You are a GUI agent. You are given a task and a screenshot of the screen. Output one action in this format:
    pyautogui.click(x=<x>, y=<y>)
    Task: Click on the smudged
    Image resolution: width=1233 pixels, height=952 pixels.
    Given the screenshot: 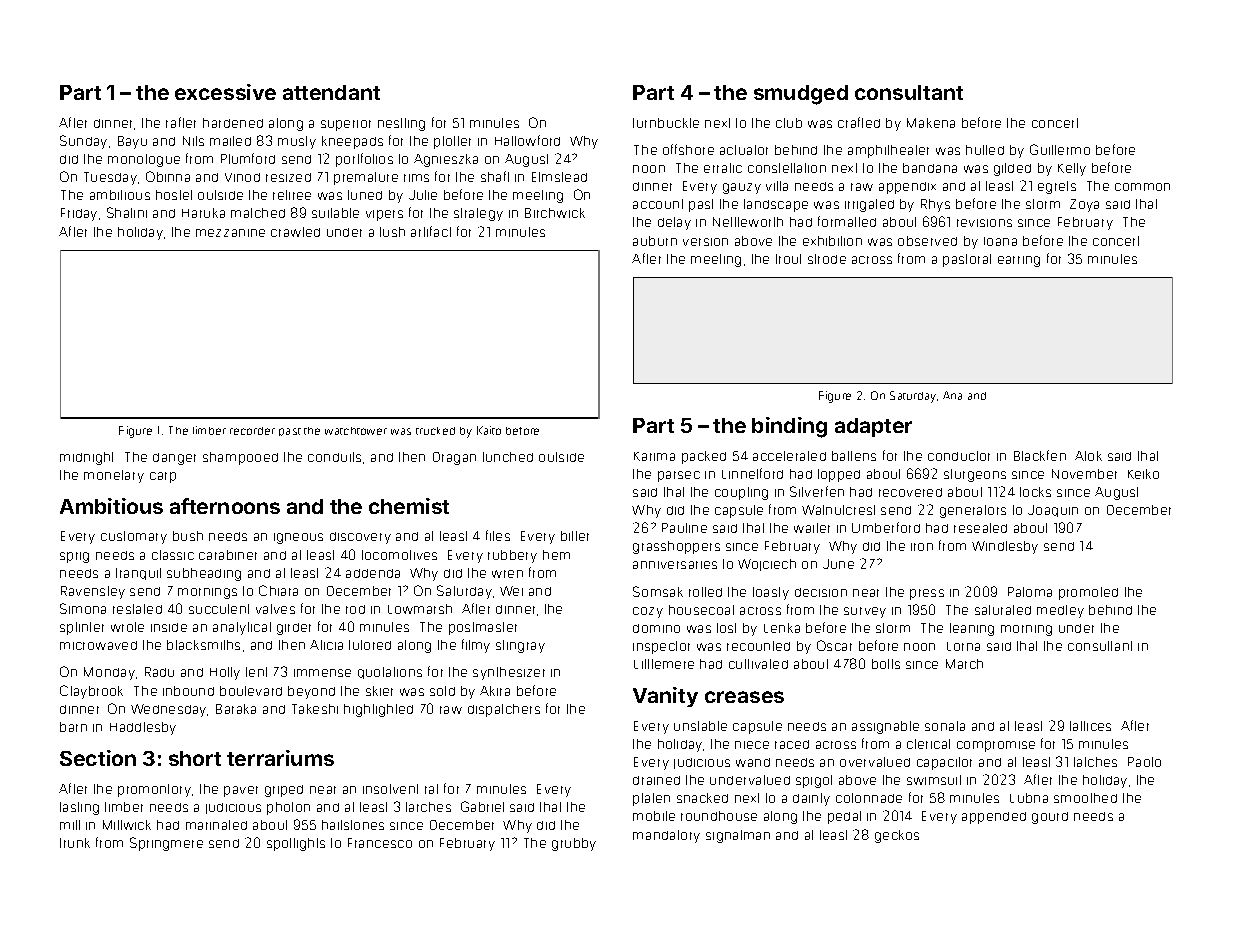 What is the action you would take?
    pyautogui.click(x=801, y=95)
